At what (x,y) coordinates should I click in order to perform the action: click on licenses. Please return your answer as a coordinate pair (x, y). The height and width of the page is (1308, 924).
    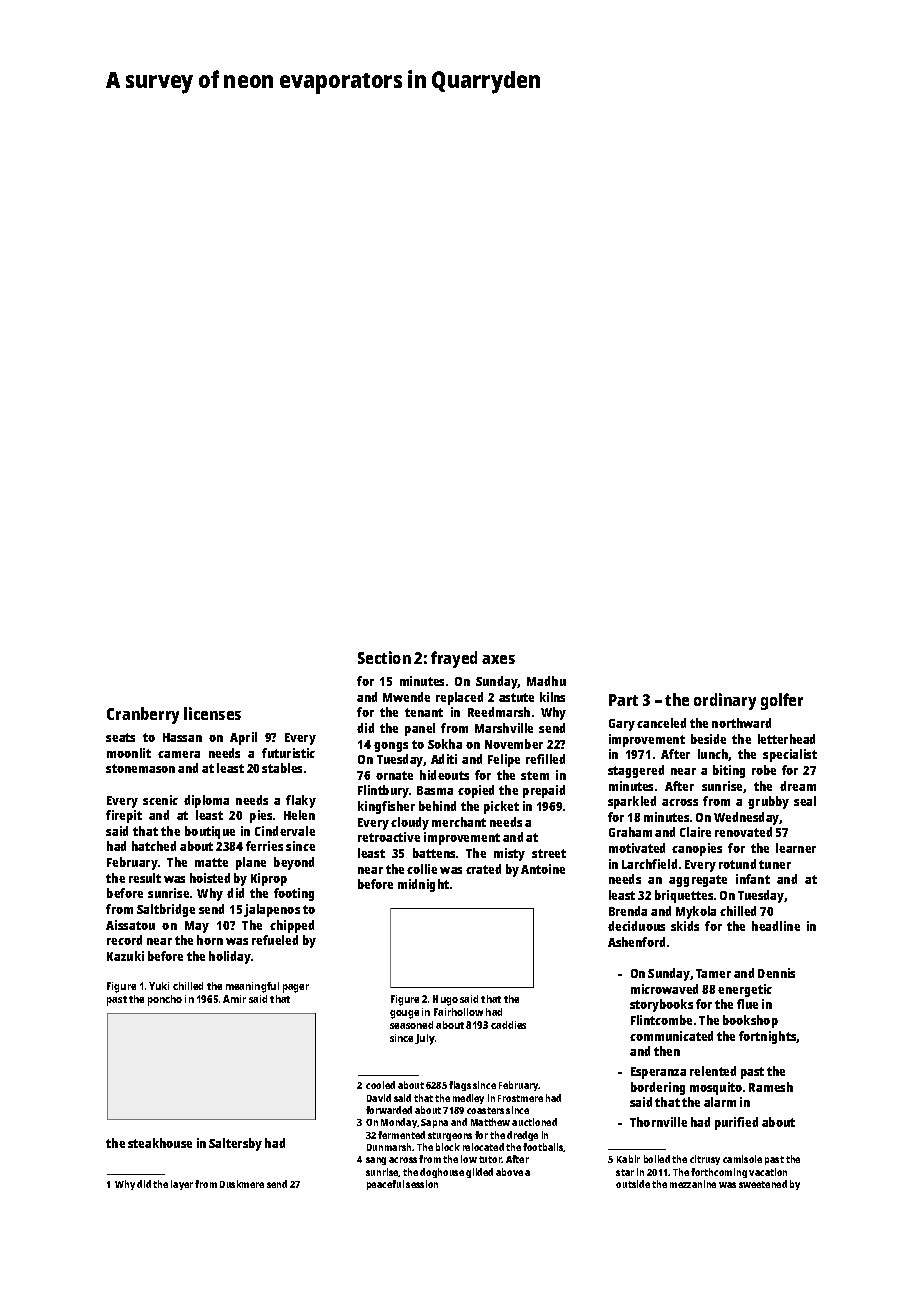
    Looking at the image, I should click on (212, 713).
